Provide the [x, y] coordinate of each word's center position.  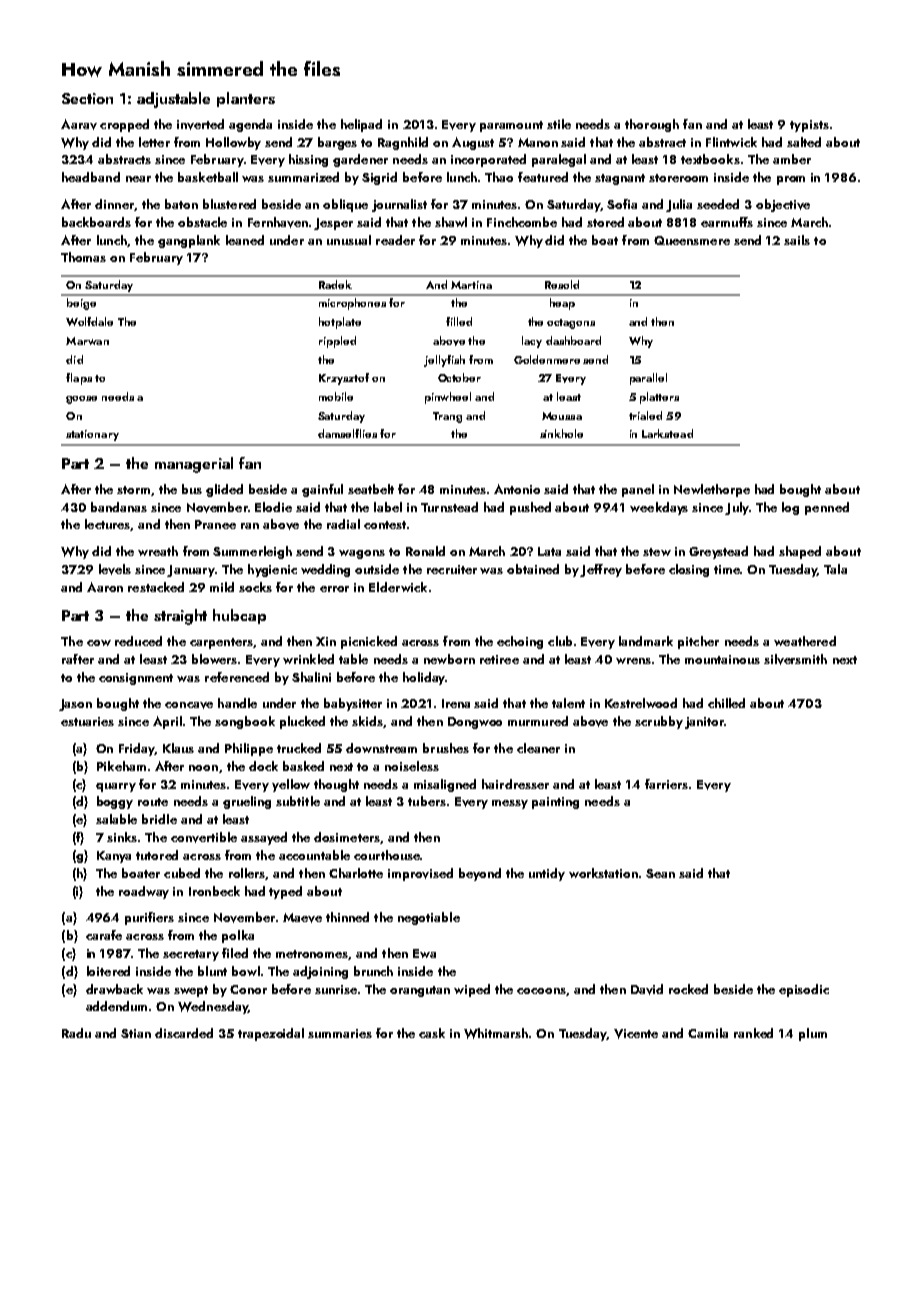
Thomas [83, 257]
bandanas [119, 507]
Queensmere [692, 240]
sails [797, 240]
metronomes [312, 954]
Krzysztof [344, 379]
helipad [361, 125]
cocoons [541, 991]
